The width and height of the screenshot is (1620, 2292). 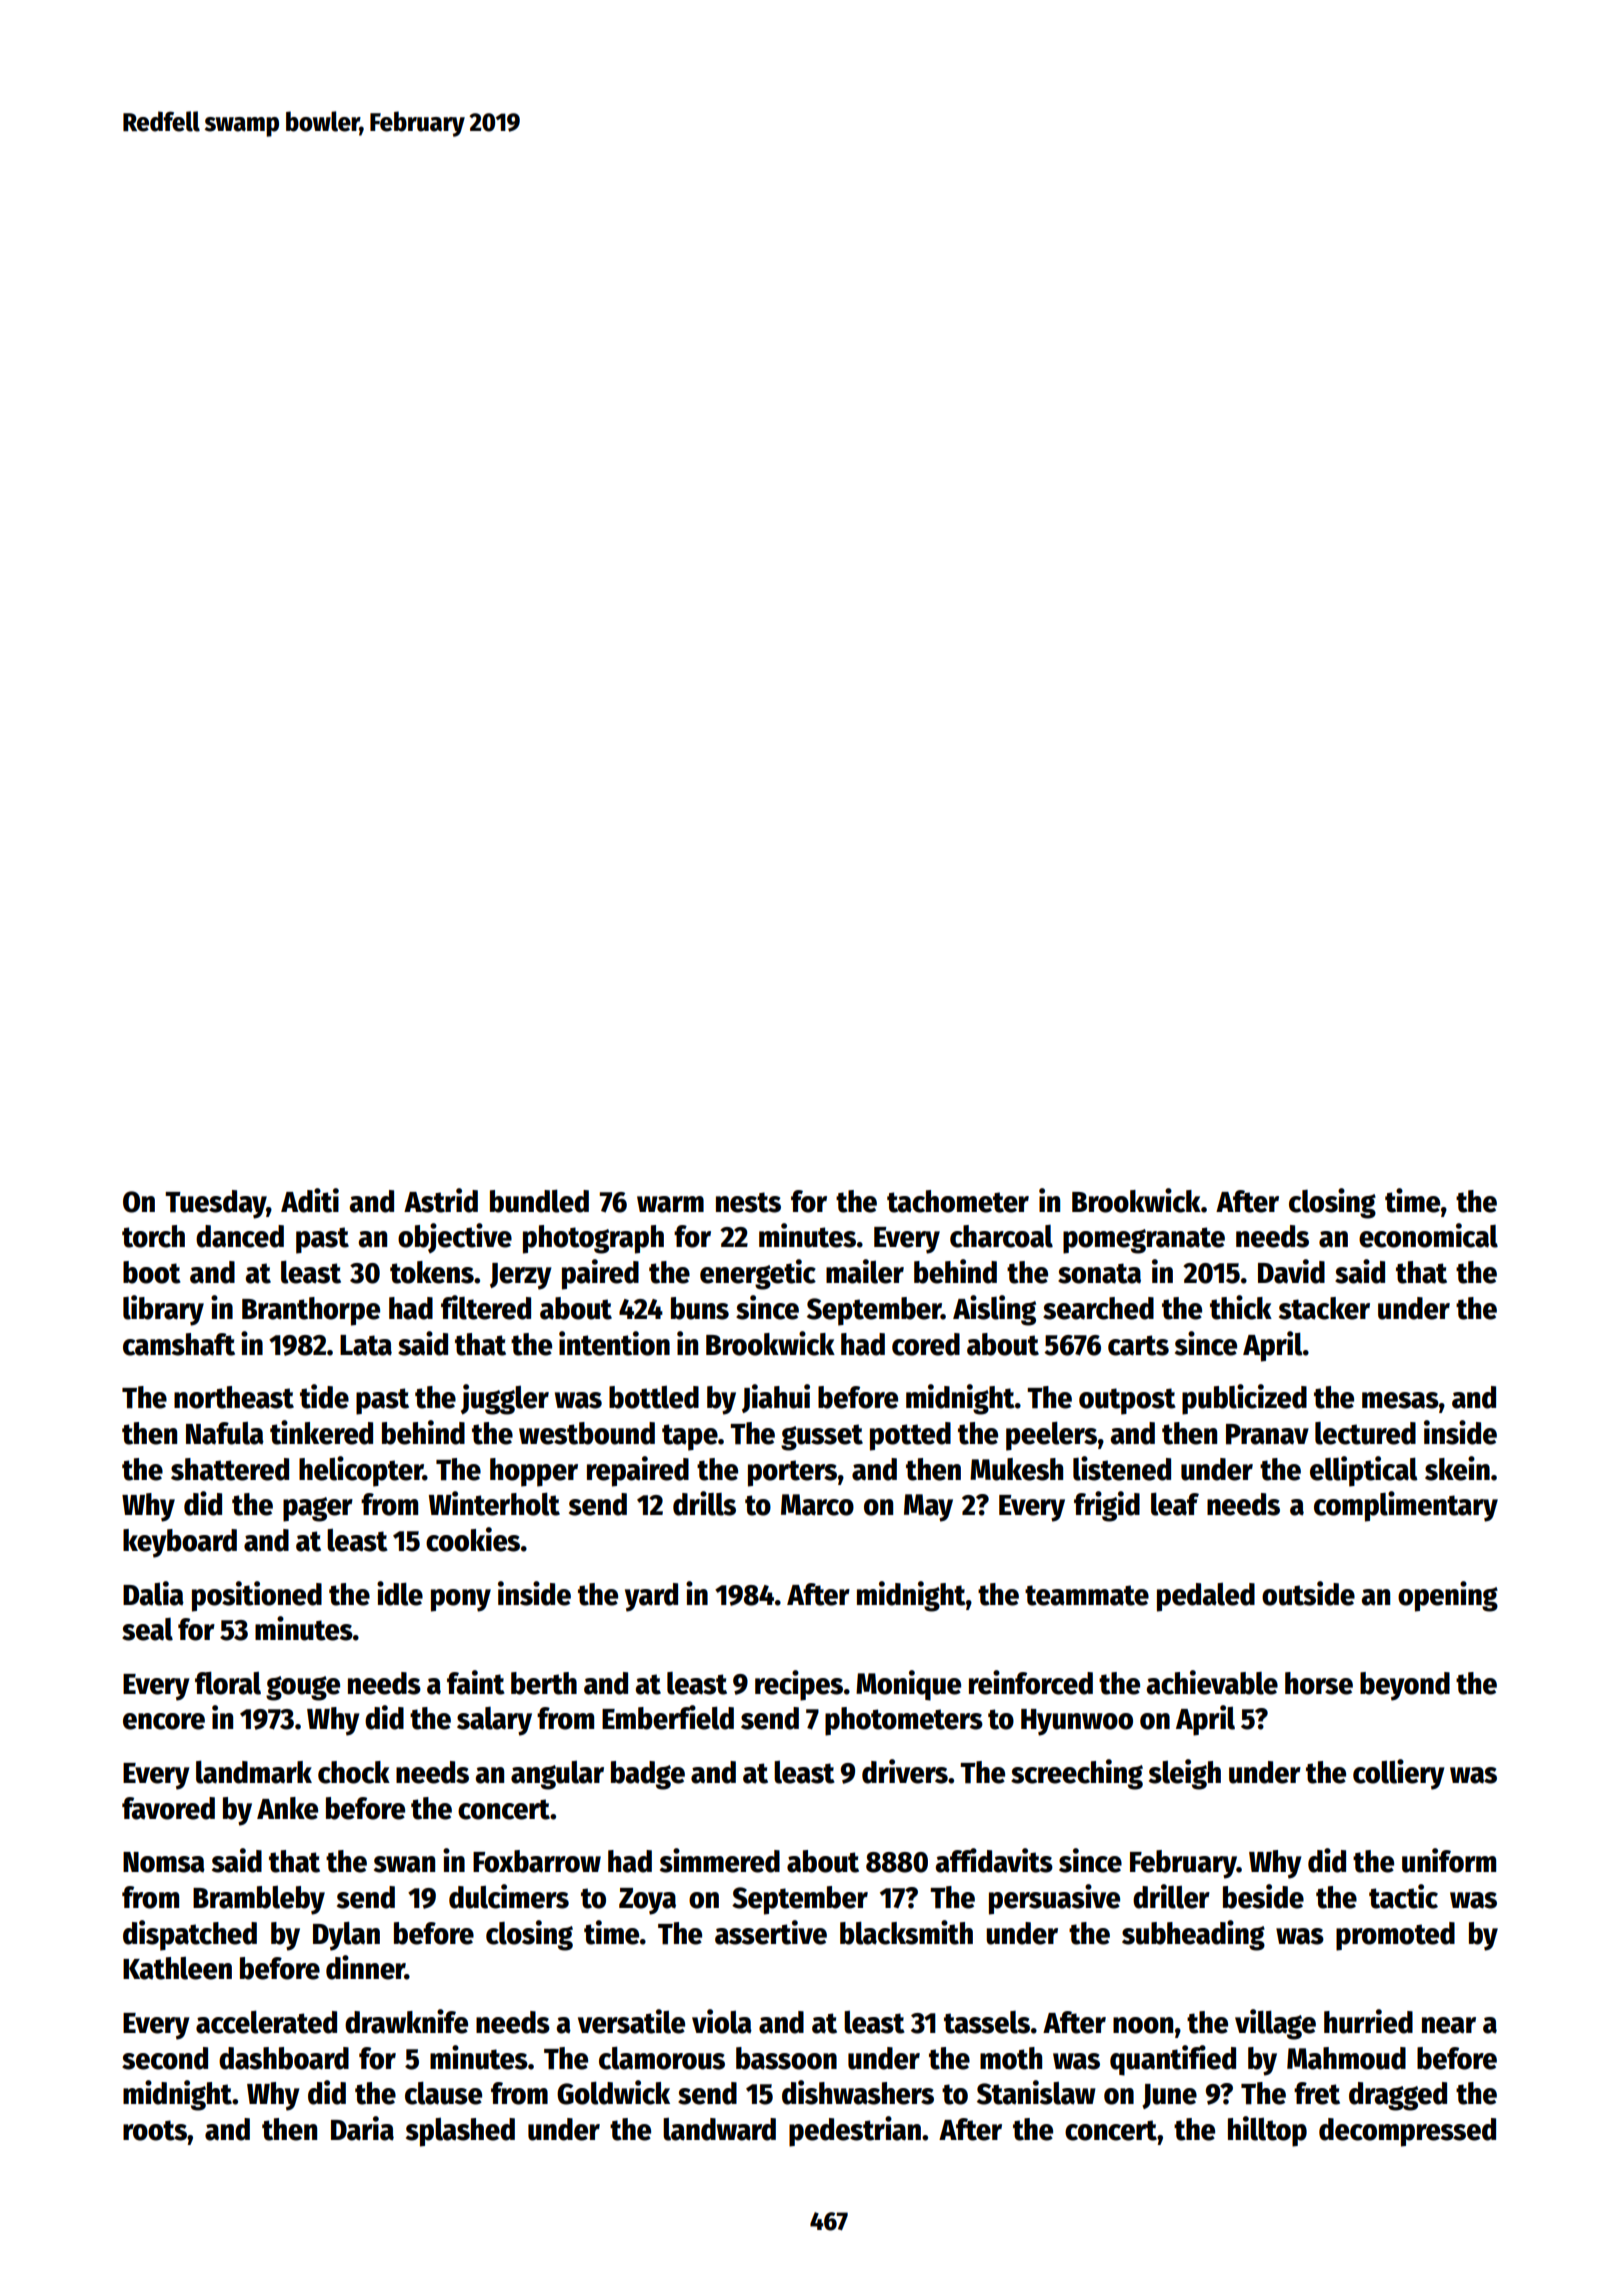 What do you see at coordinates (1399, 1774) in the screenshot?
I see `colliery` at bounding box center [1399, 1774].
